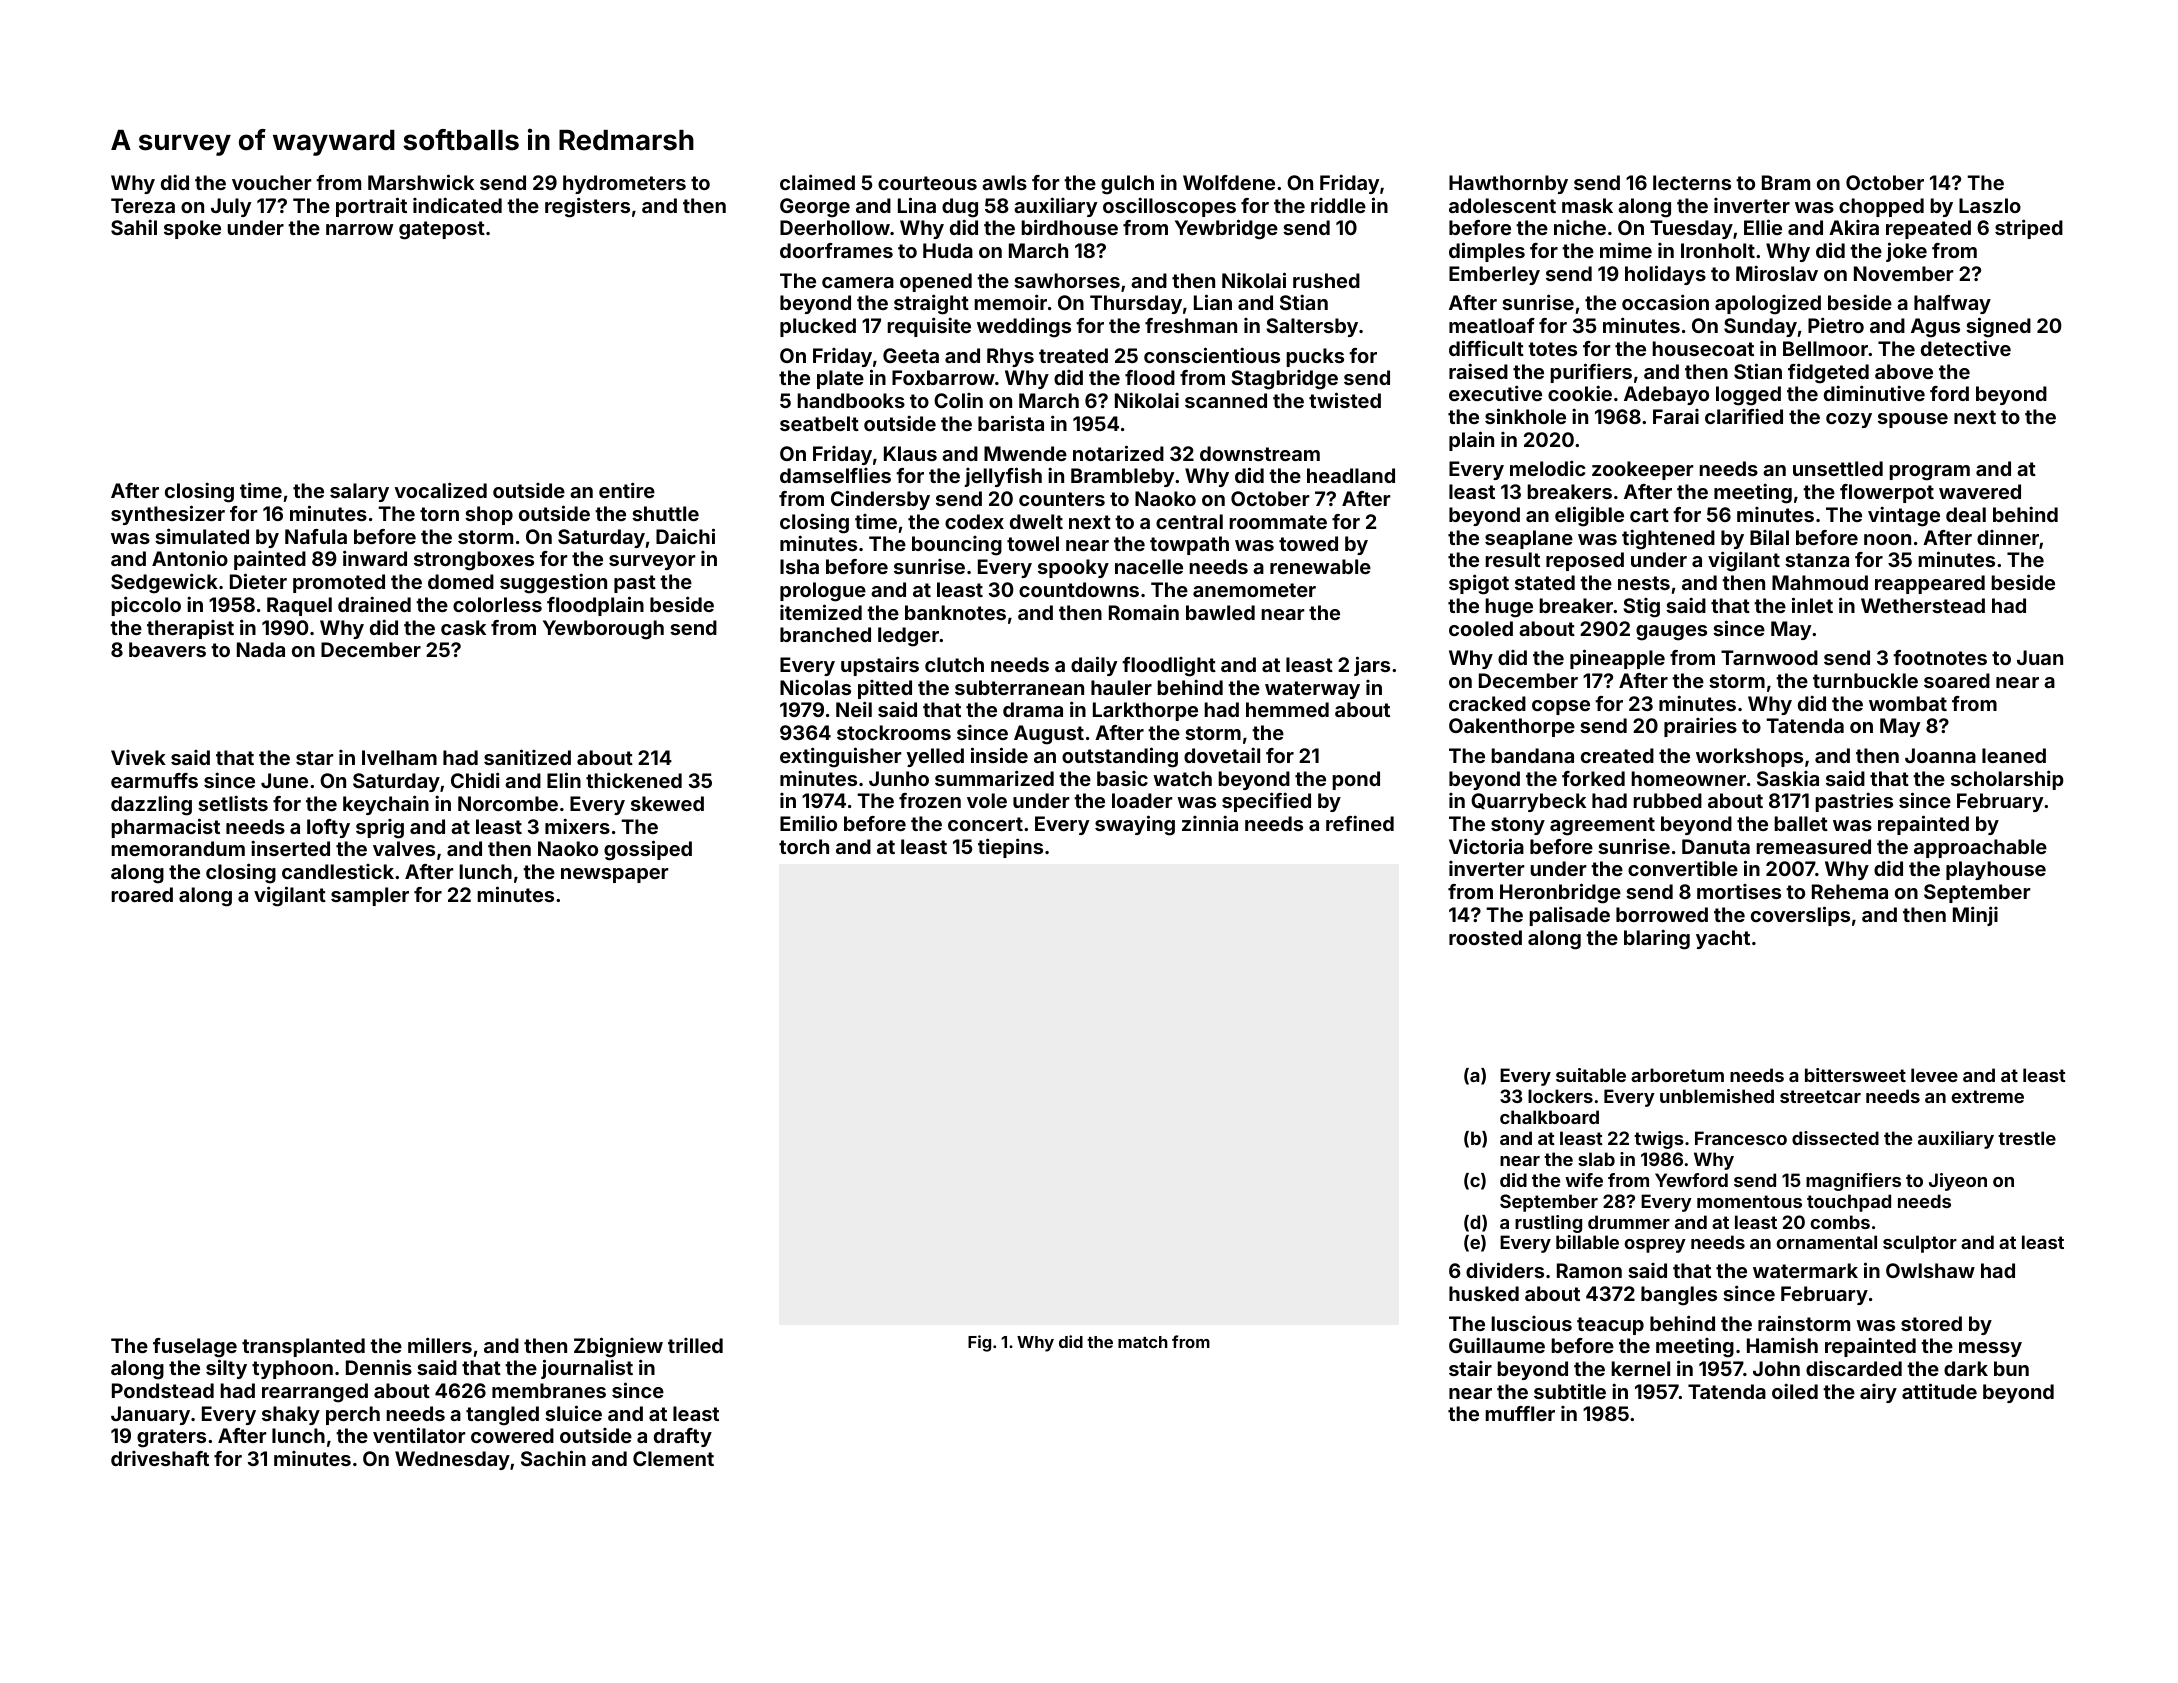  I want to click on blaring, so click(1657, 939).
